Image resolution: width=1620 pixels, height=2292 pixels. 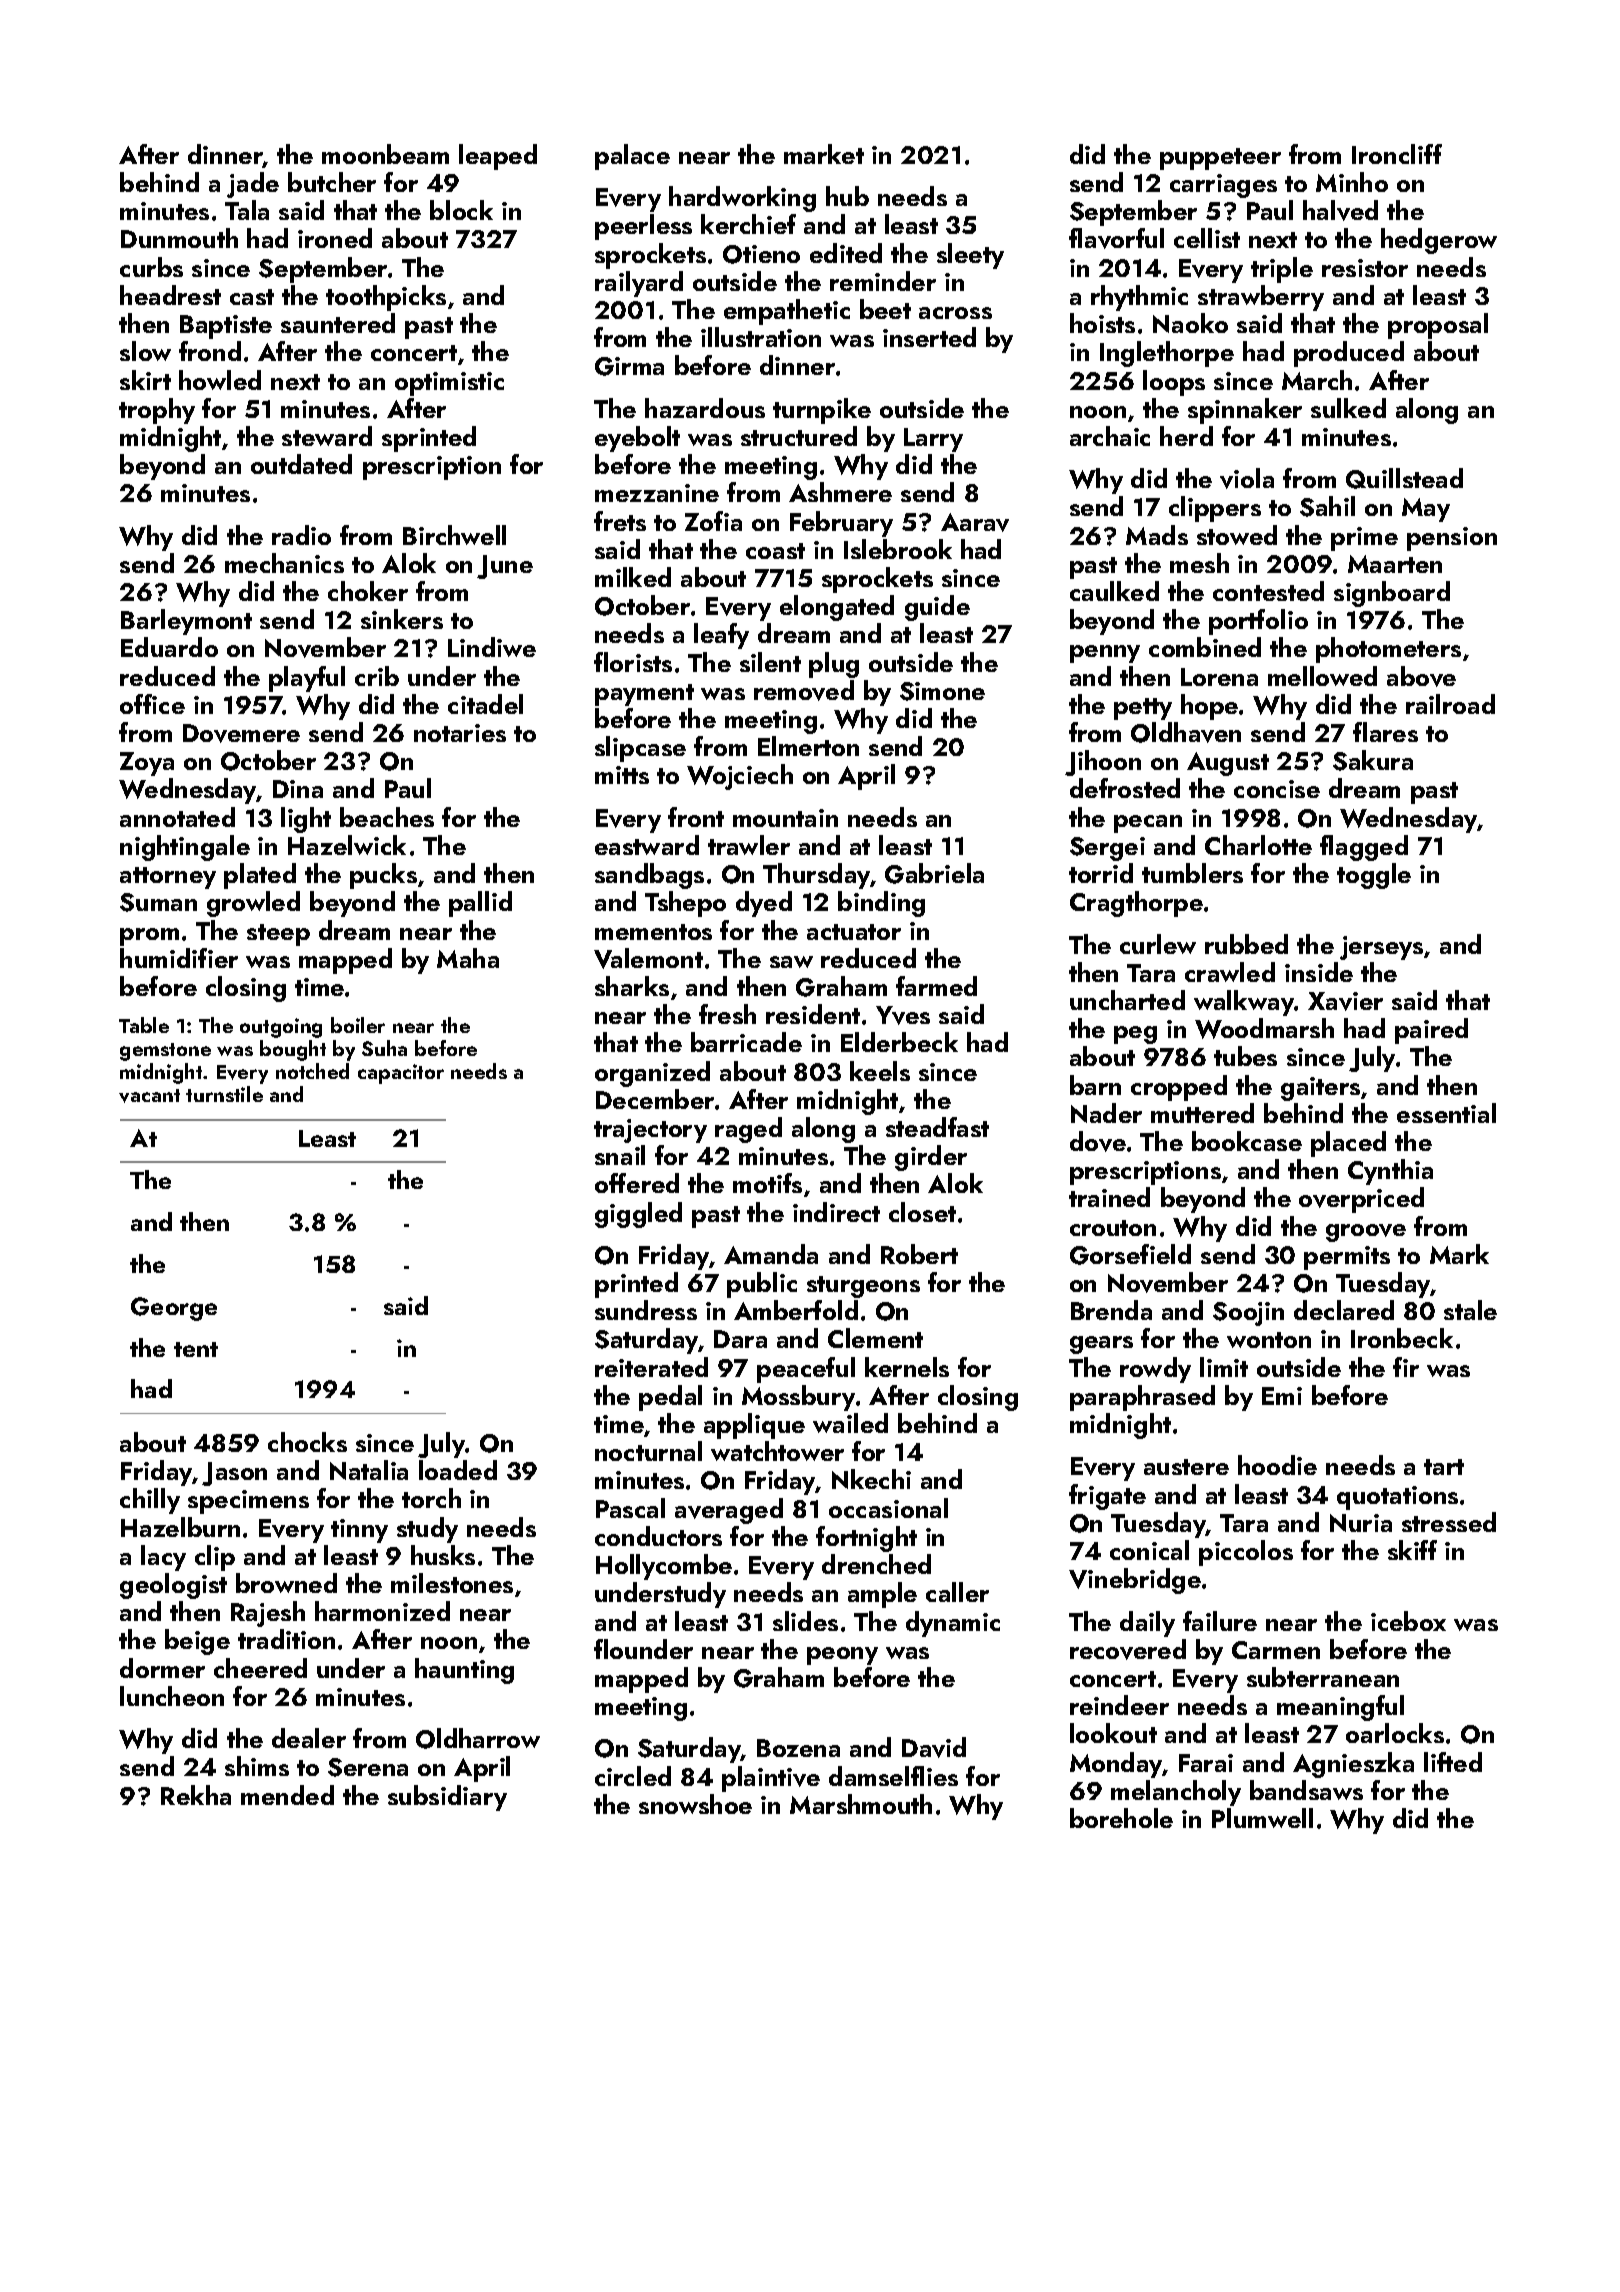 What do you see at coordinates (253, 185) in the document?
I see `jade` at bounding box center [253, 185].
